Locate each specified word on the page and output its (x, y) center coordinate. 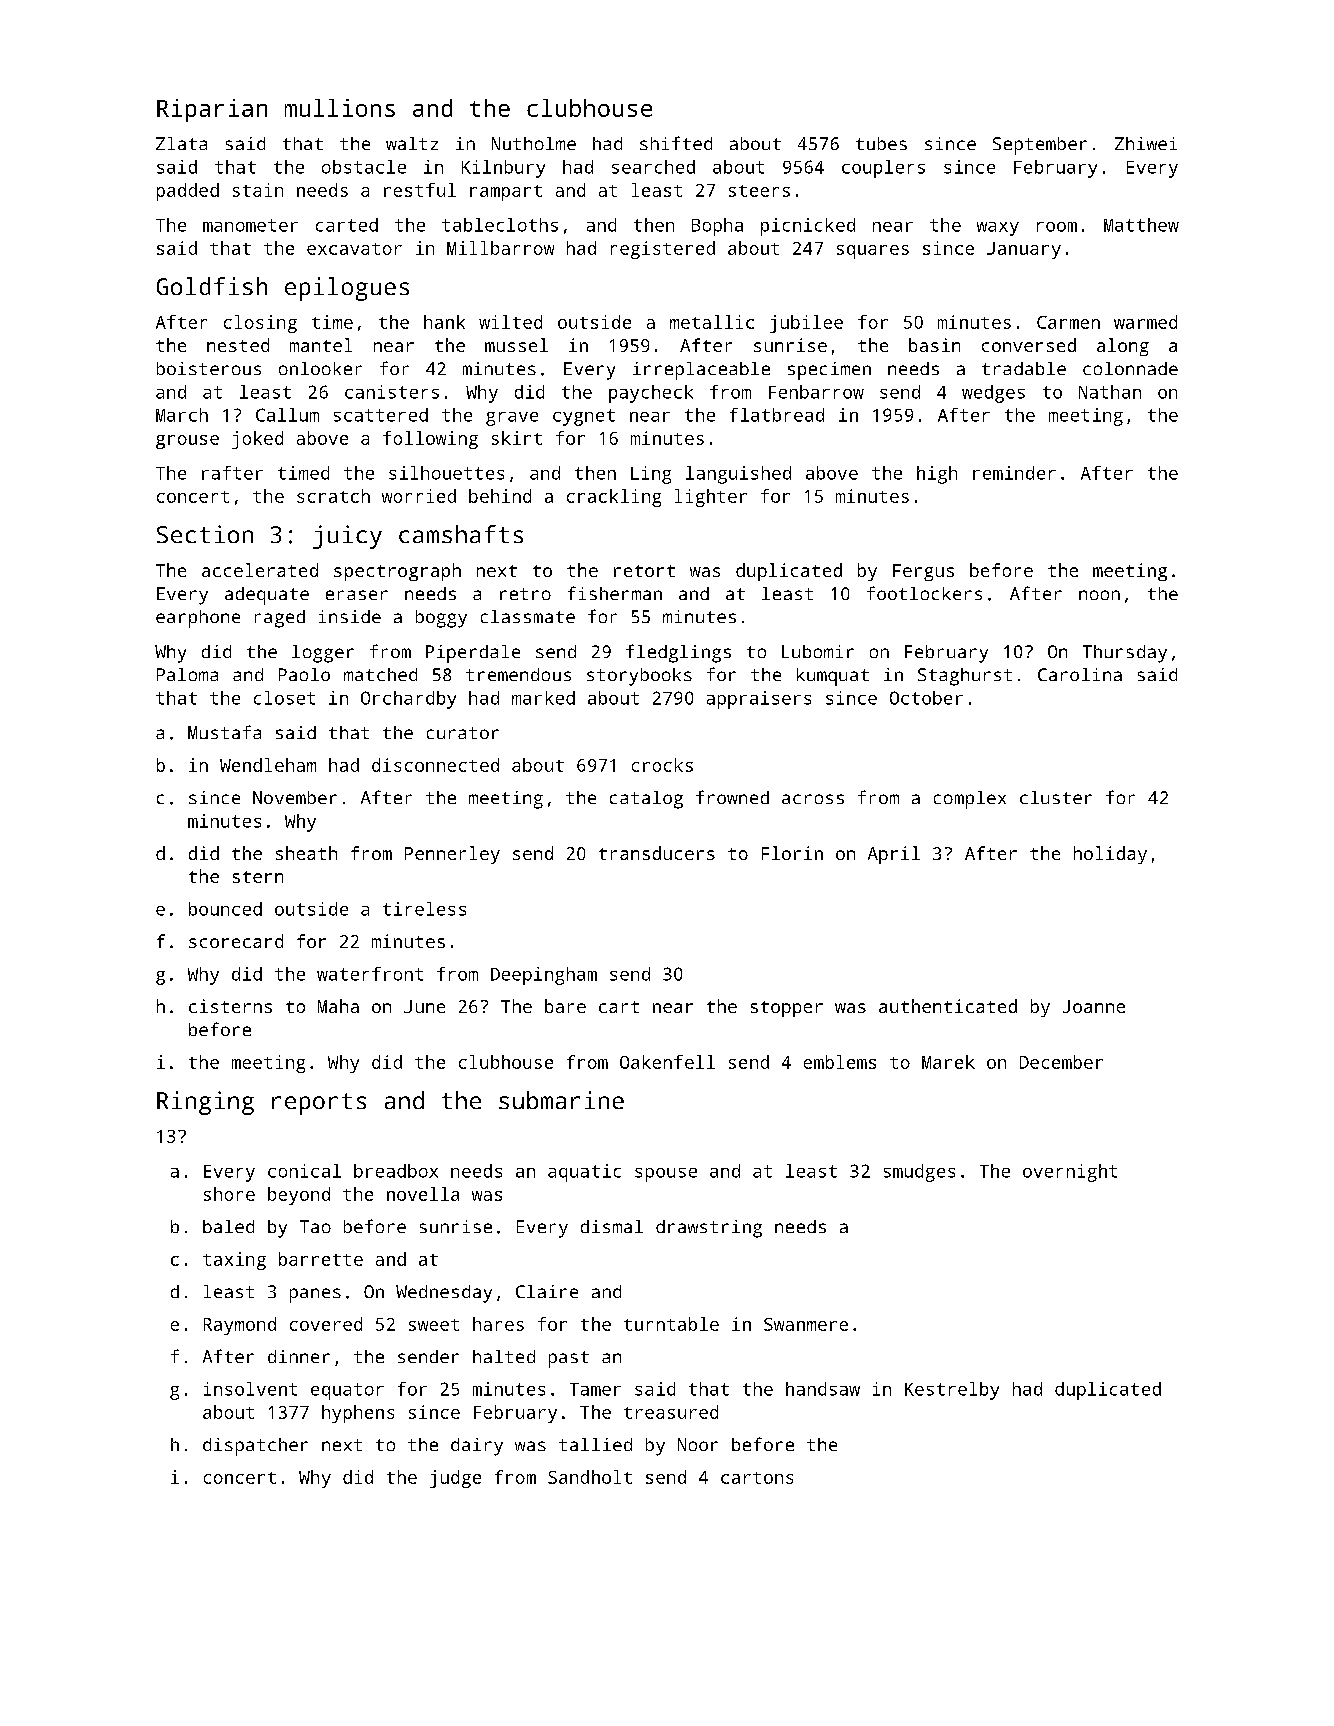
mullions (340, 108)
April (894, 855)
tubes (881, 143)
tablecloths (500, 225)
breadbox (396, 1171)
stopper (787, 1009)
